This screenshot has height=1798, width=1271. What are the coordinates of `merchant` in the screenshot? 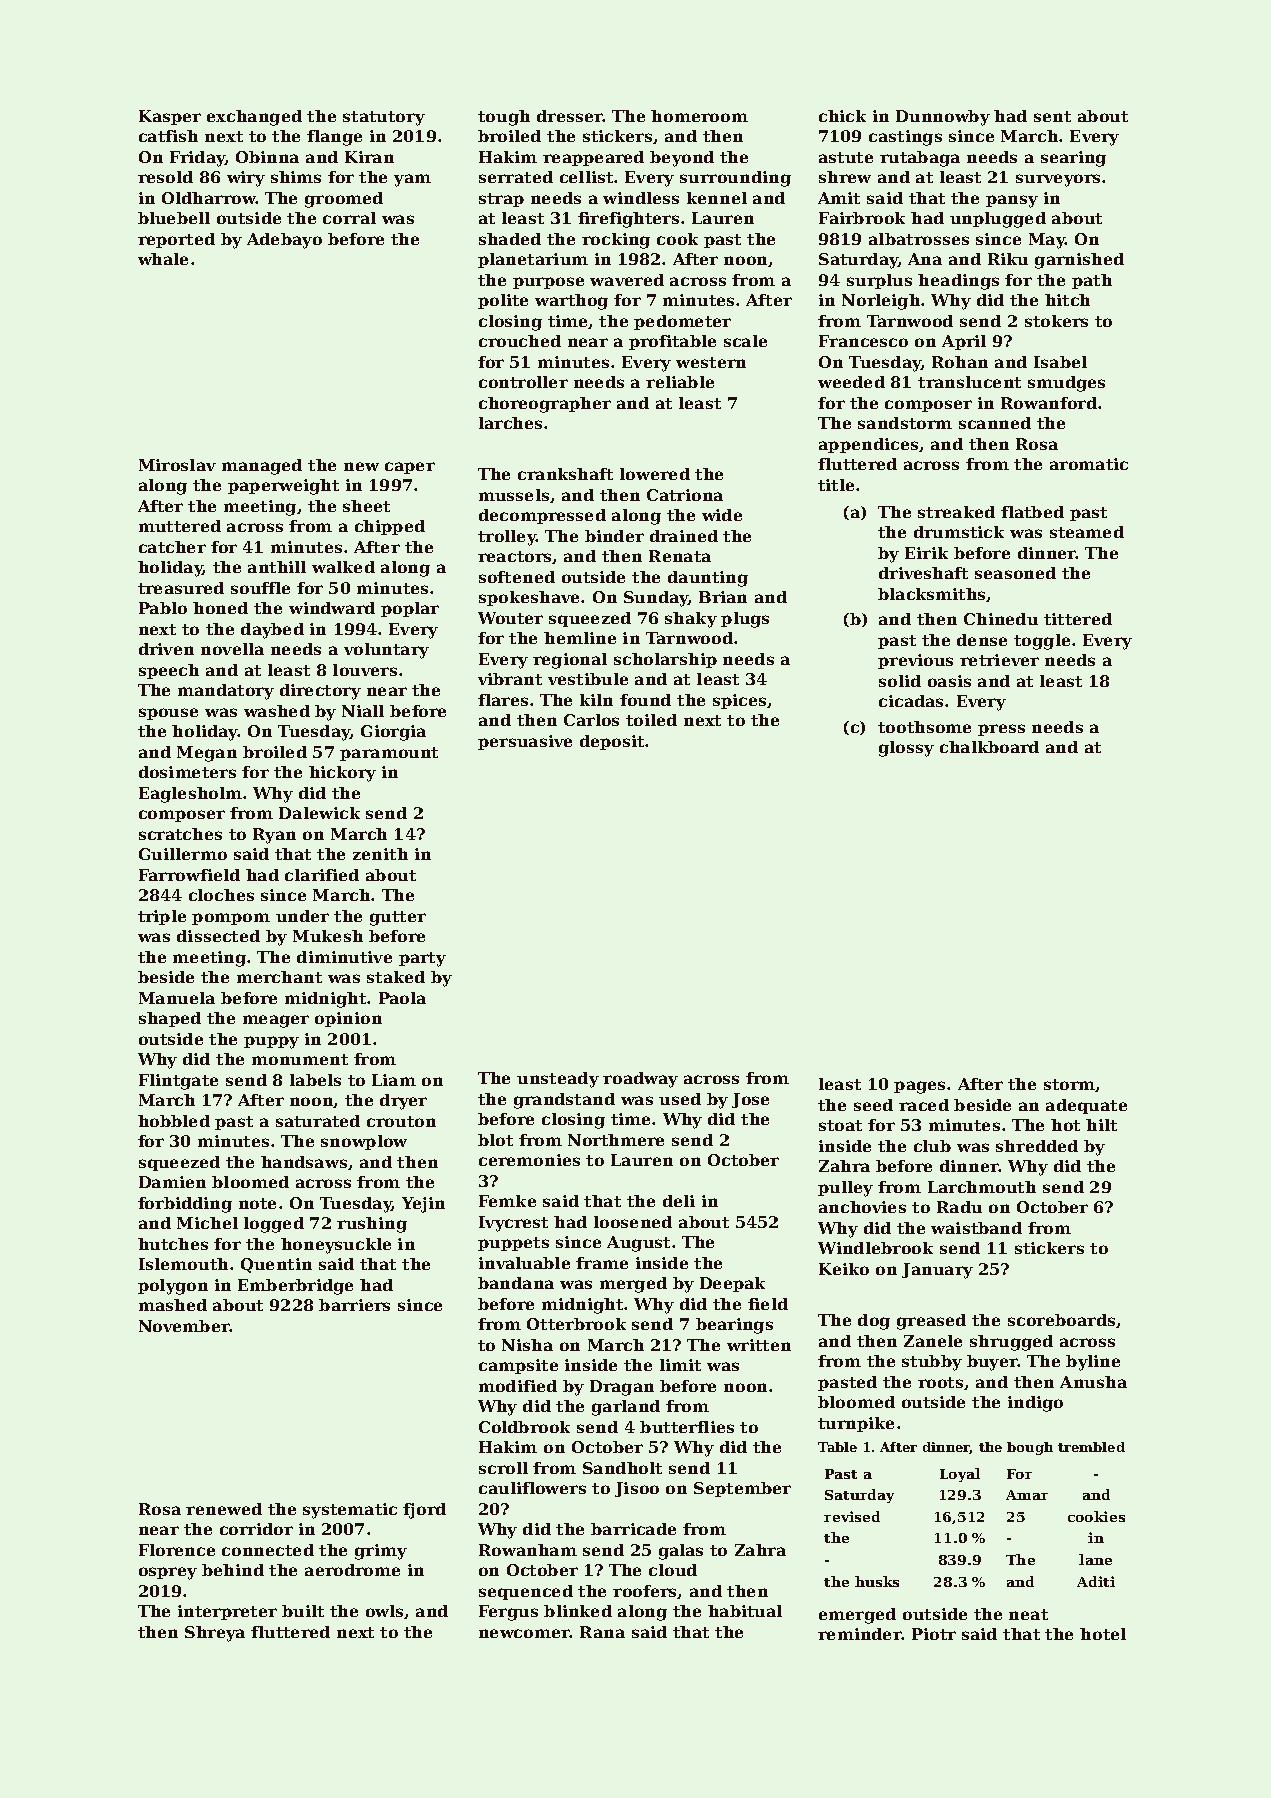 It's located at (279, 977).
